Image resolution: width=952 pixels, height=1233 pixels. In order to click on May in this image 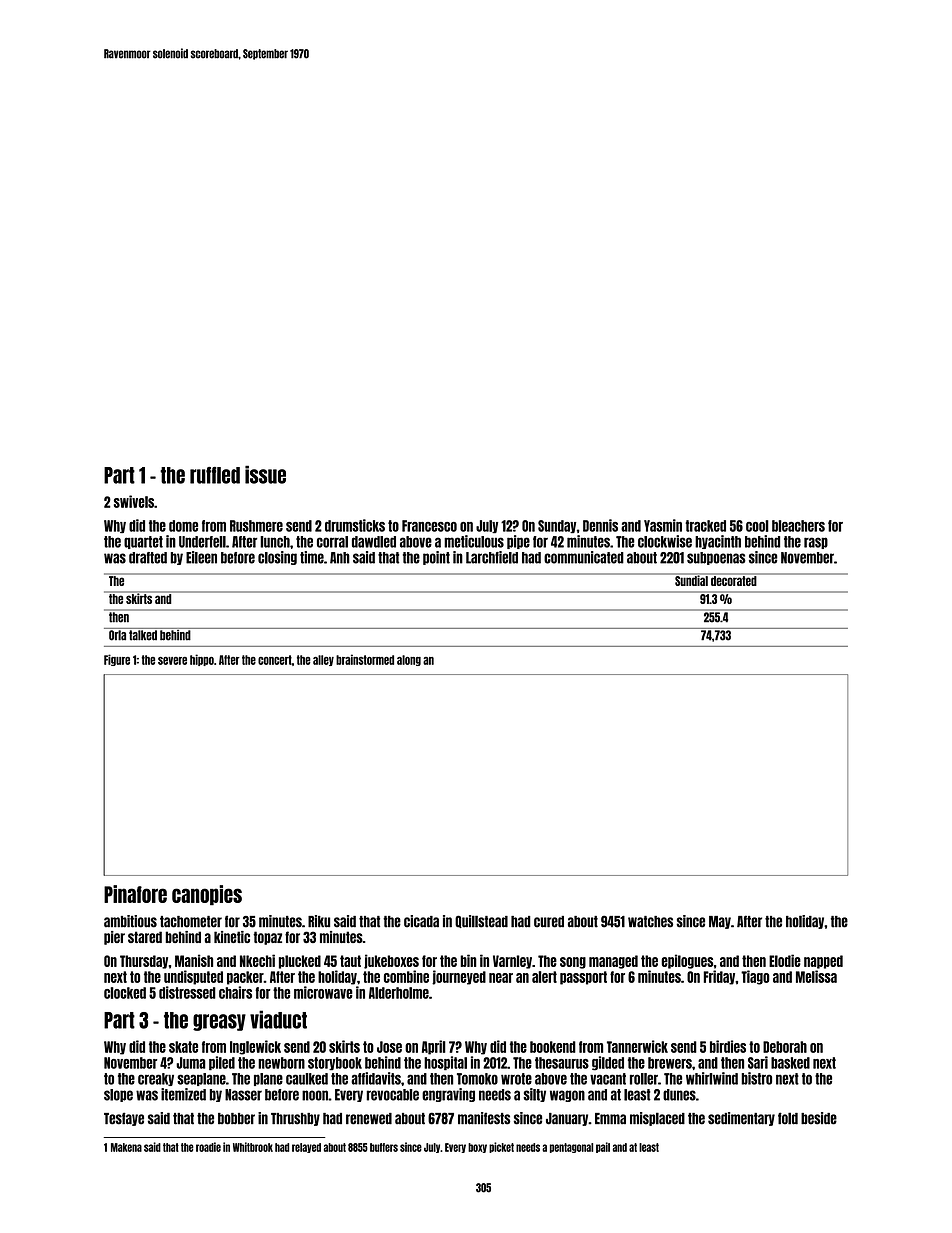, I will do `click(720, 922)`.
